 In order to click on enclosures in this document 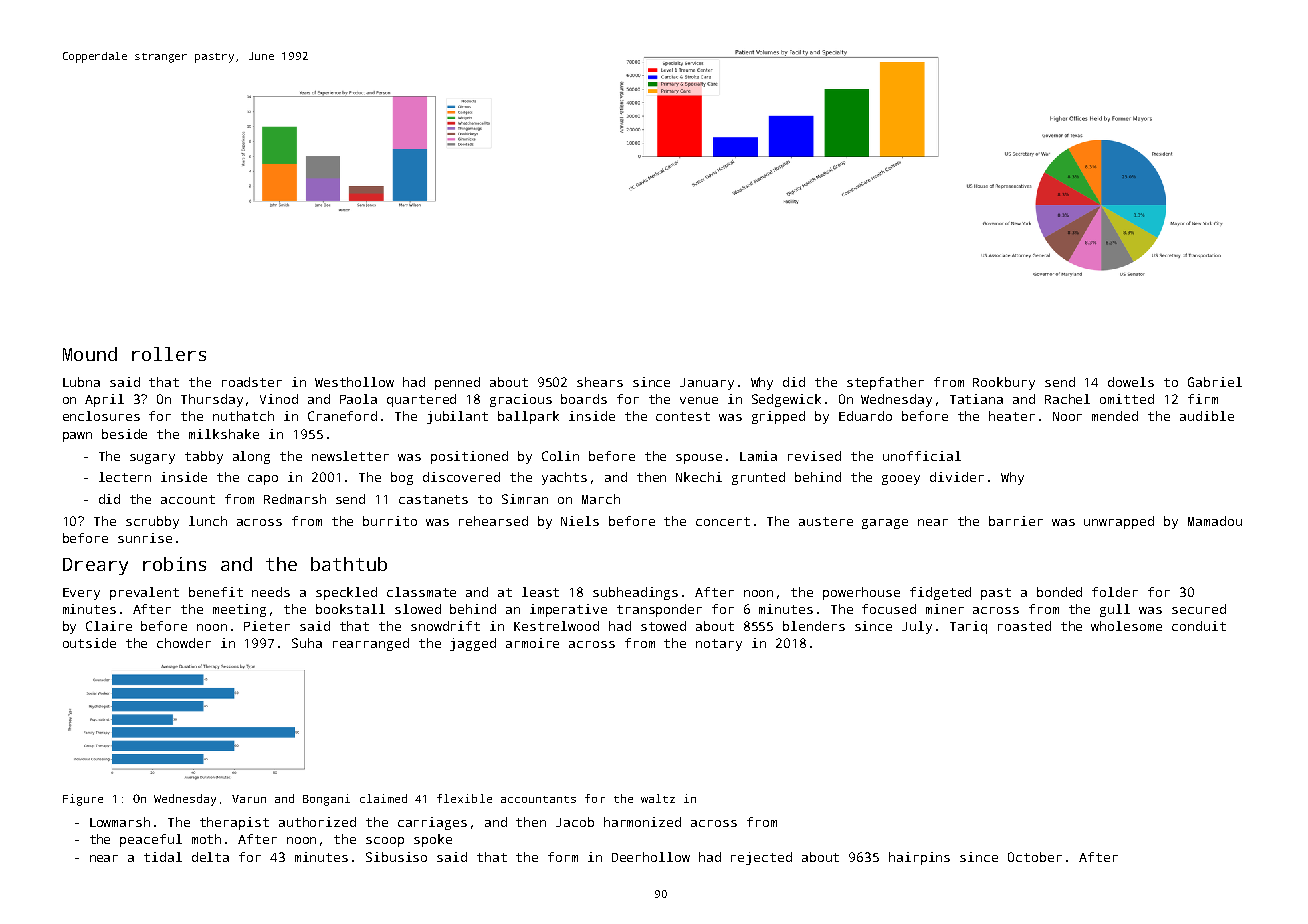, I will do `click(101, 416)`.
